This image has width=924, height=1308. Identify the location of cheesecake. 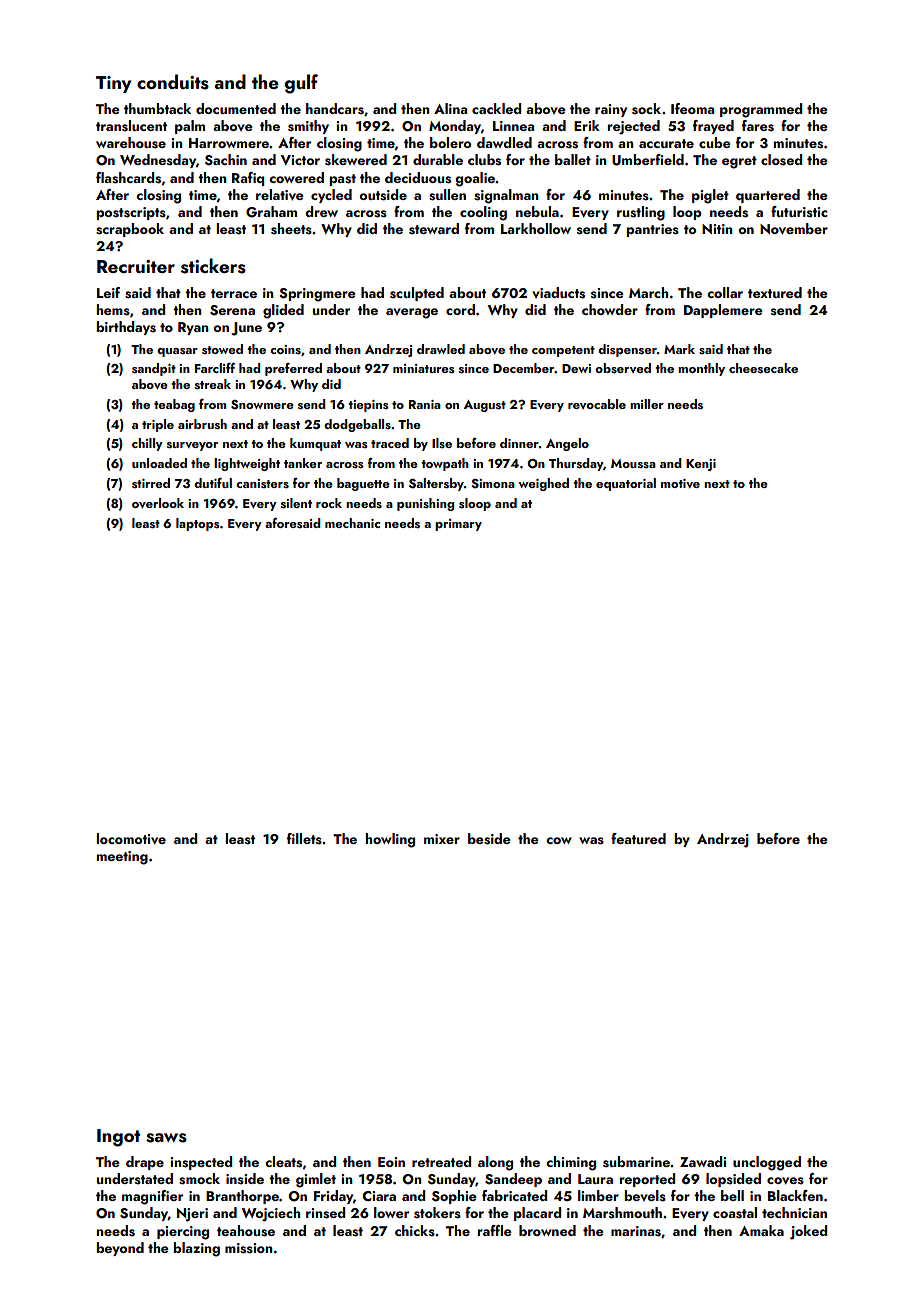
(763, 368).
